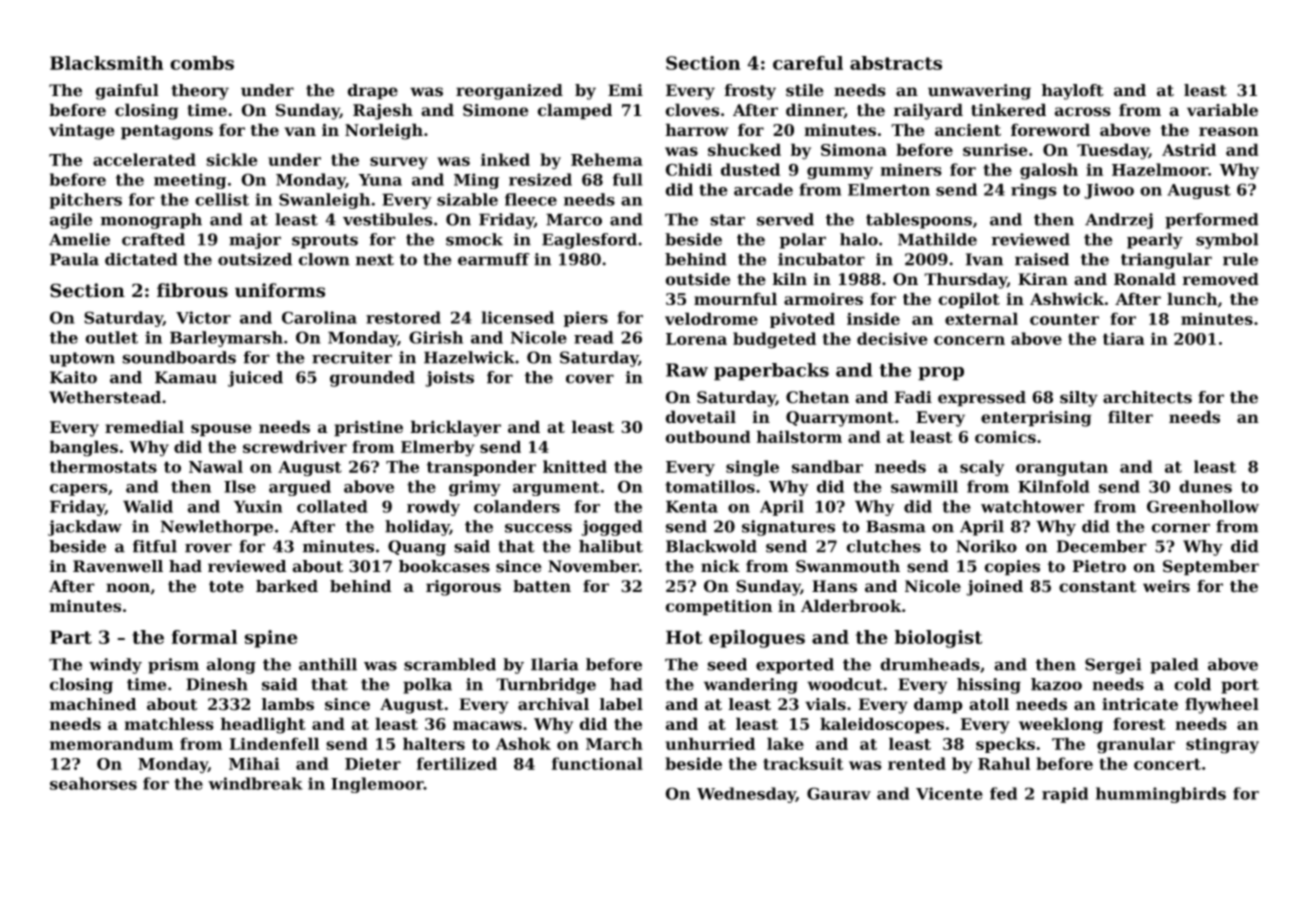 The width and height of the page is (1308, 924). Describe the element at coordinates (1189, 149) in the page. I see `Astrid` at that location.
